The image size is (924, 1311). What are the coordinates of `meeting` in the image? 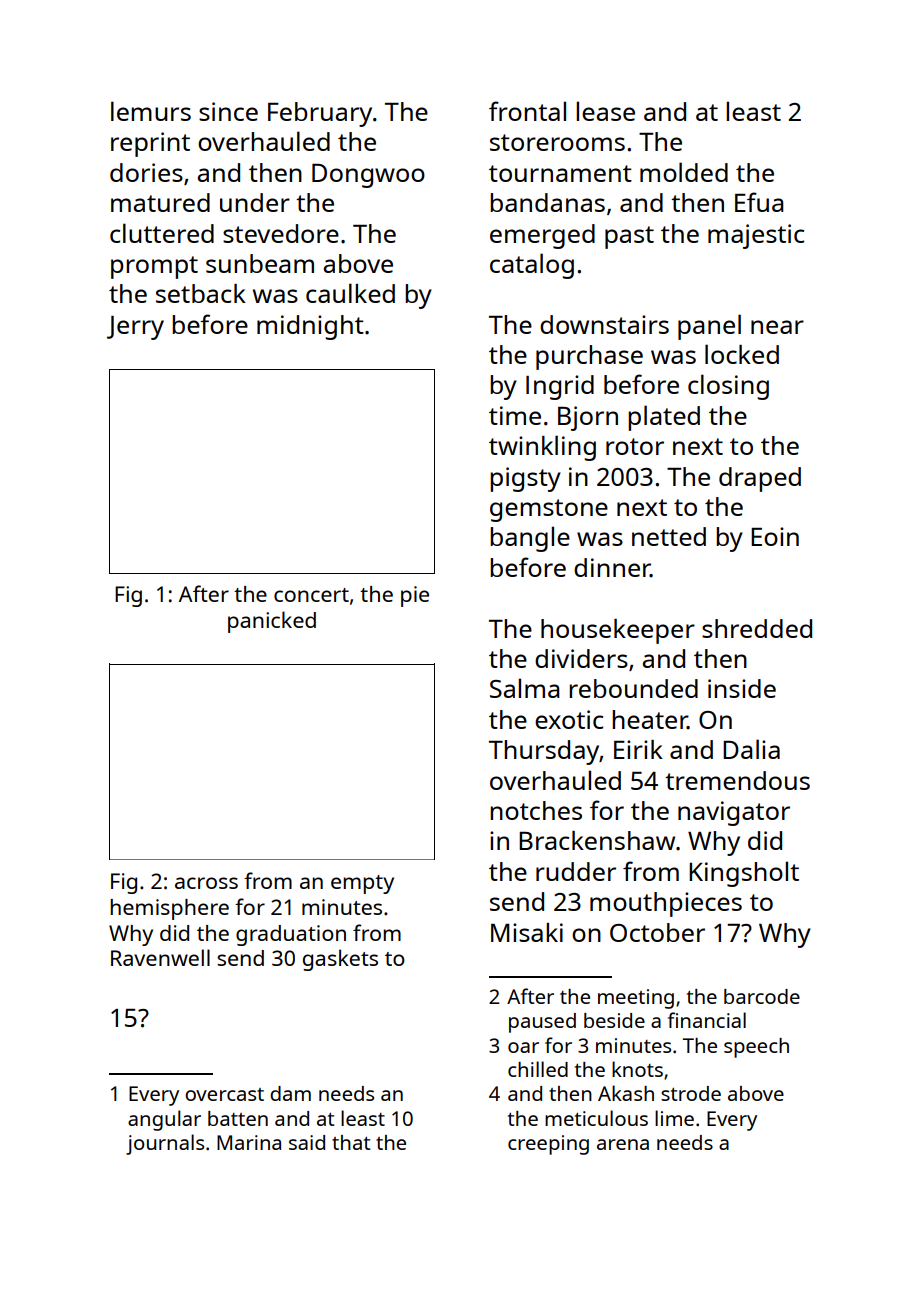 It's located at (636, 999).
